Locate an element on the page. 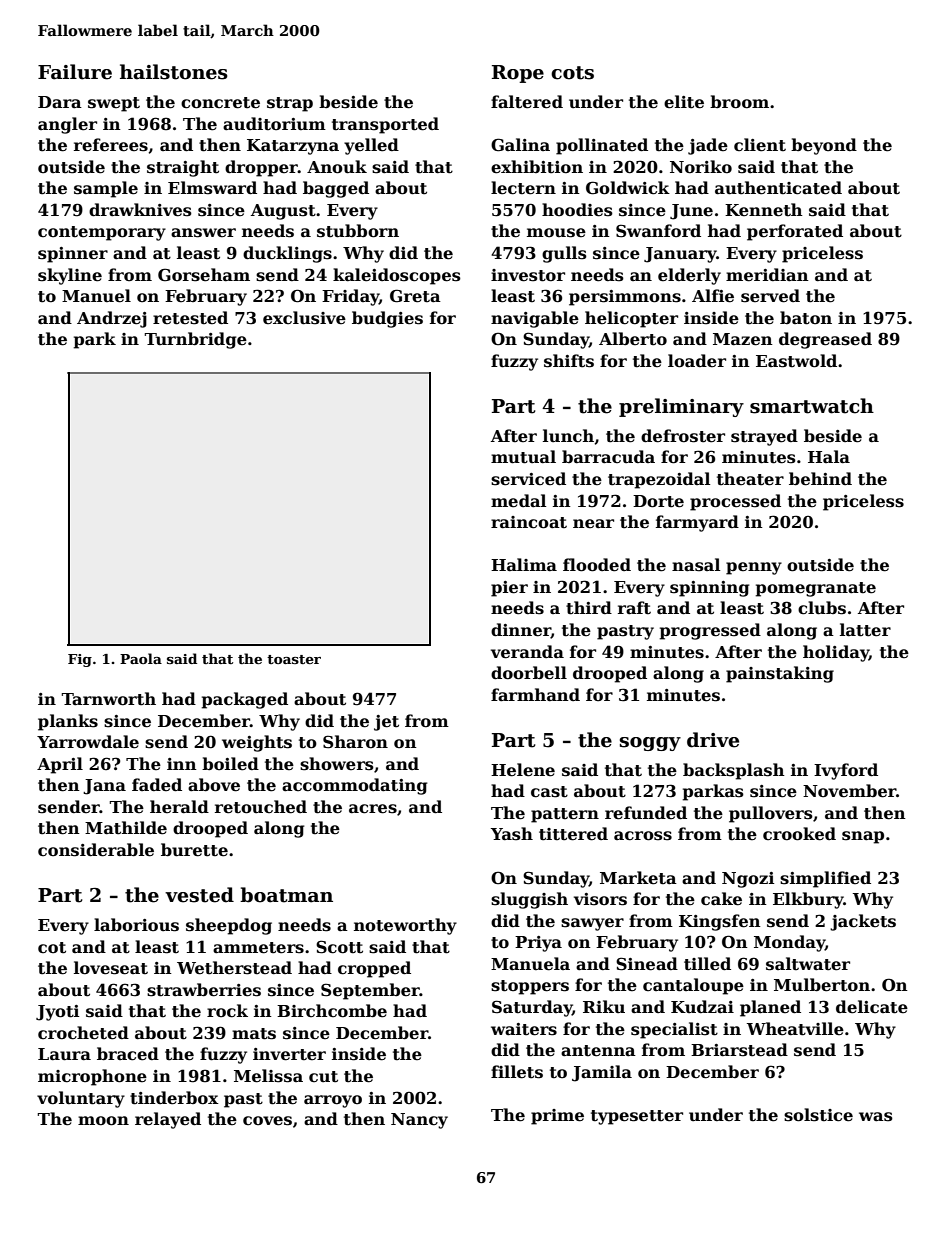 The image size is (952, 1233). Andrzej is located at coordinates (112, 319).
